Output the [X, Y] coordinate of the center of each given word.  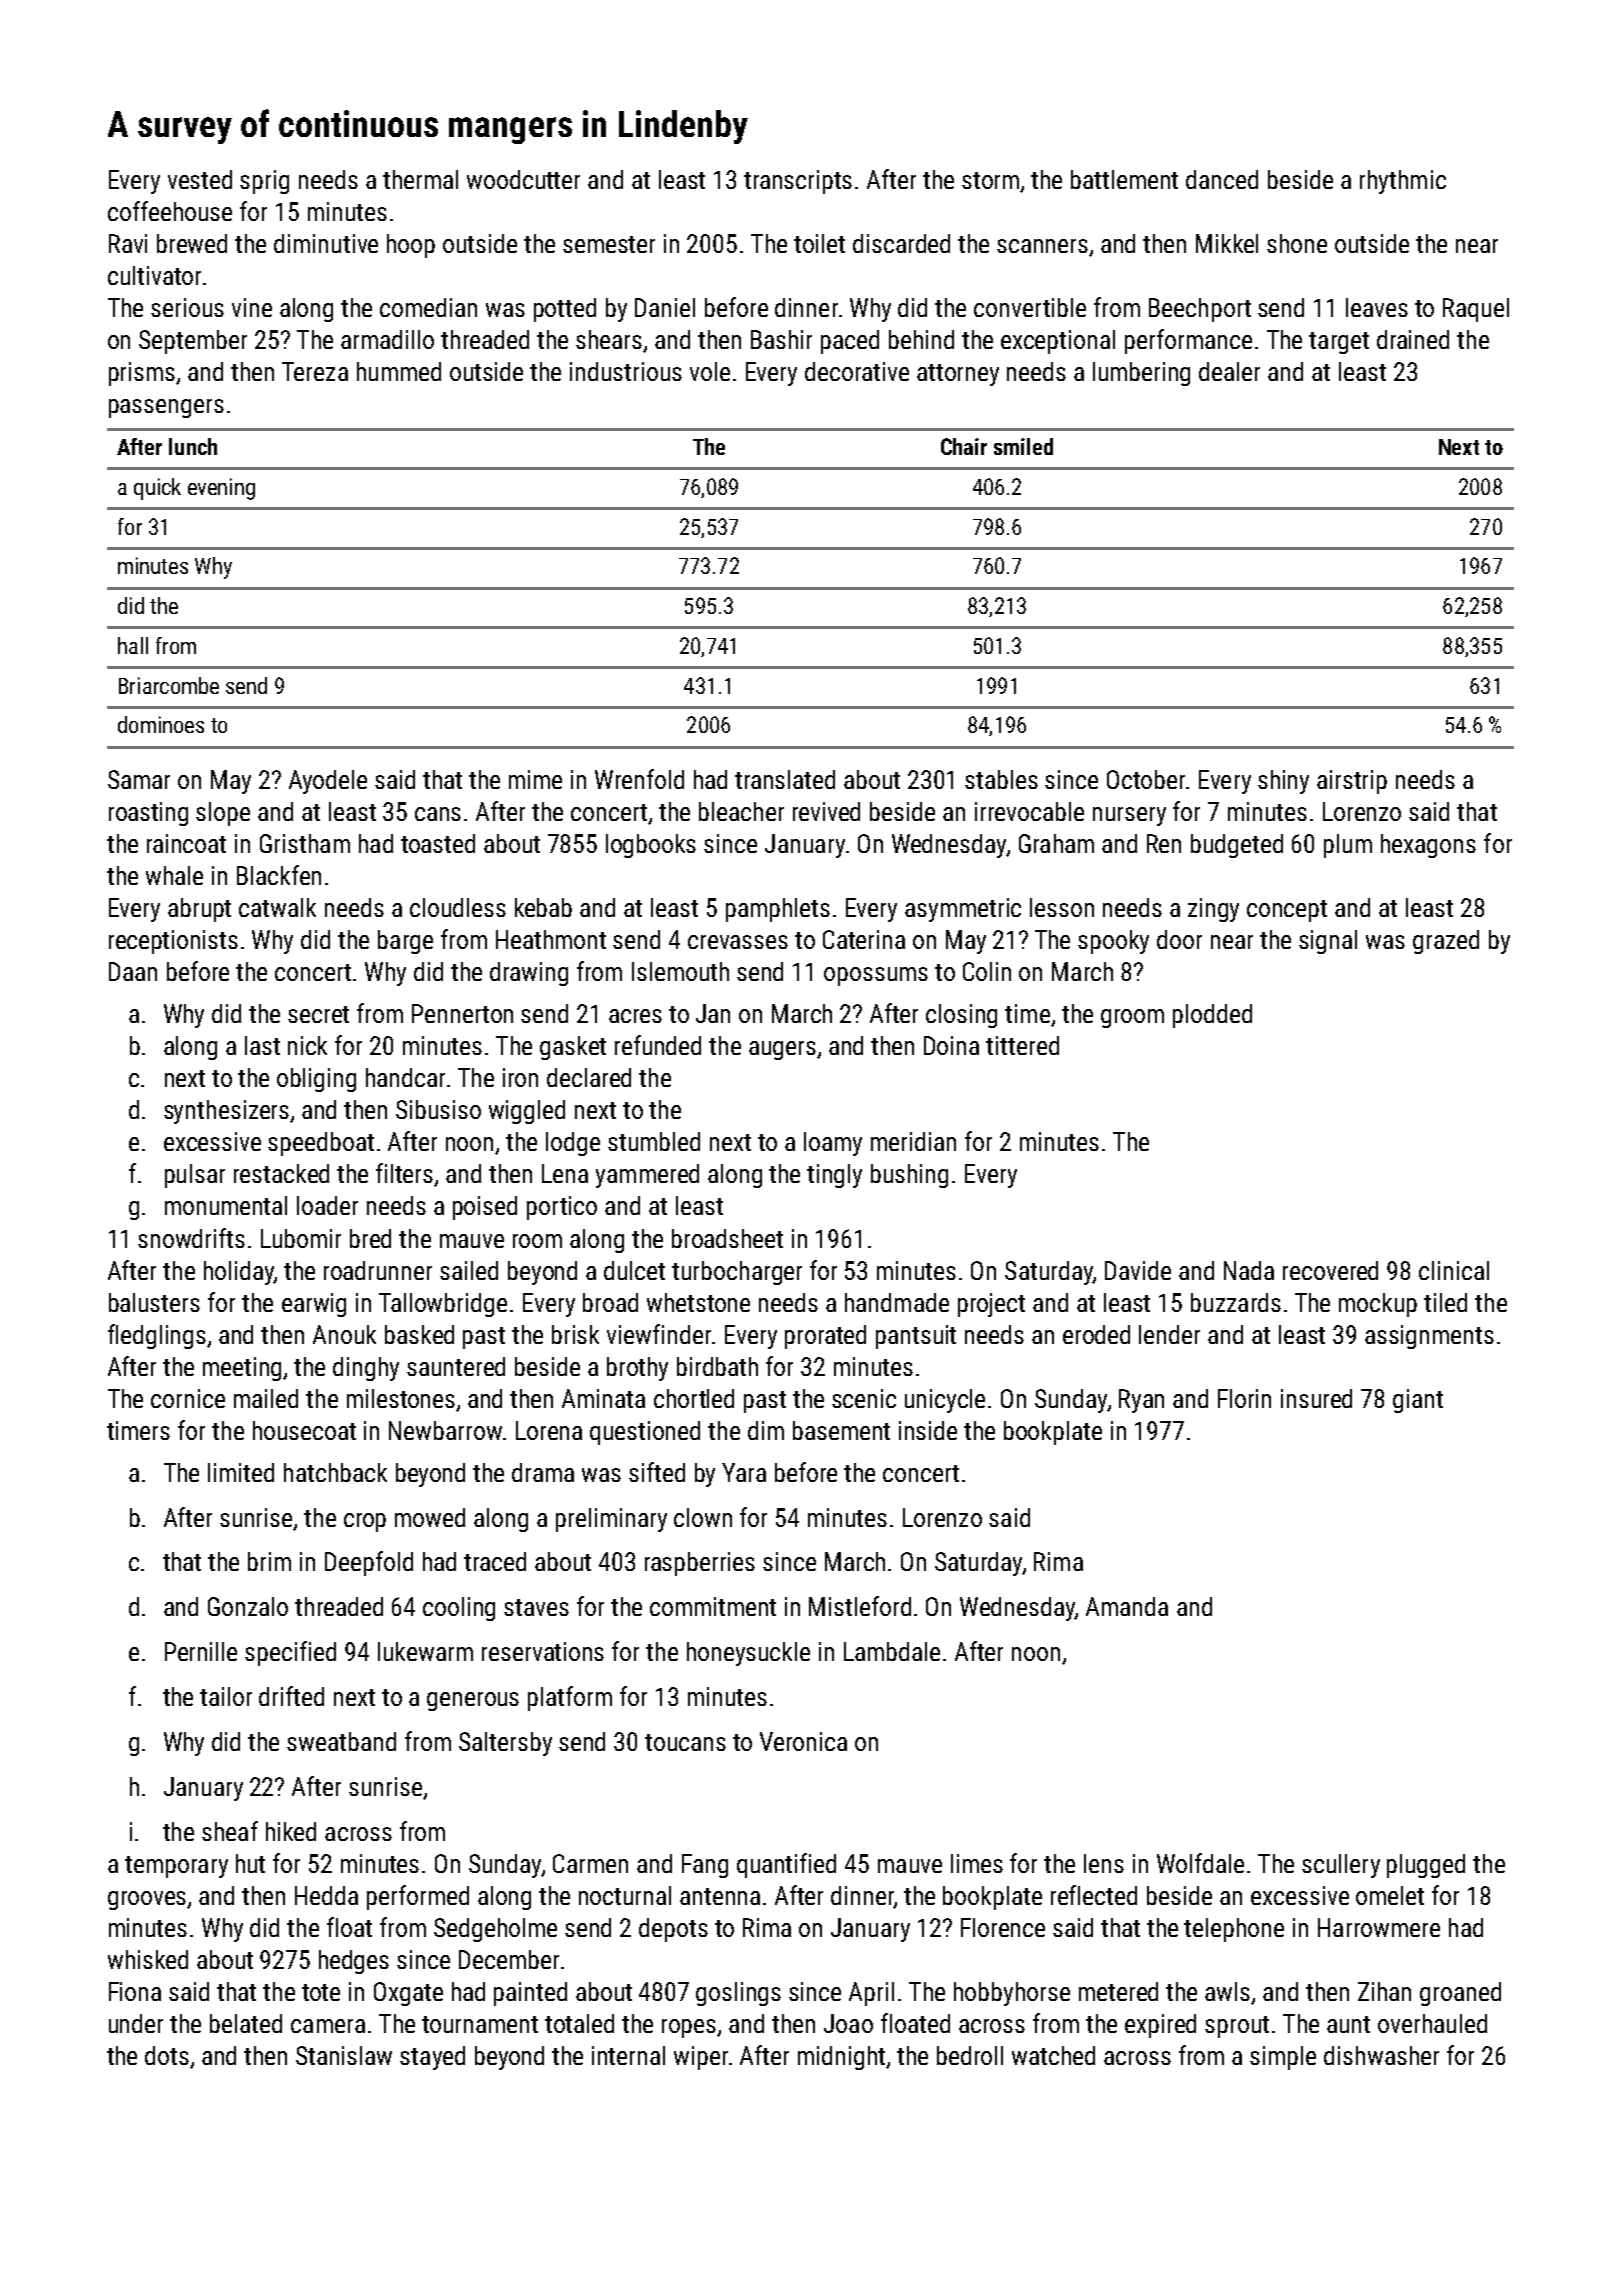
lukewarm [425, 1651]
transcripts [798, 182]
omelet [1390, 1895]
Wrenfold [639, 779]
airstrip [1352, 782]
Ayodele [328, 782]
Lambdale [892, 1651]
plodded [1212, 1016]
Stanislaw [344, 2055]
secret [318, 1014]
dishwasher [1381, 2055]
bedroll [970, 2055]
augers [782, 1050]
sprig [264, 182]
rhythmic [1403, 182]
